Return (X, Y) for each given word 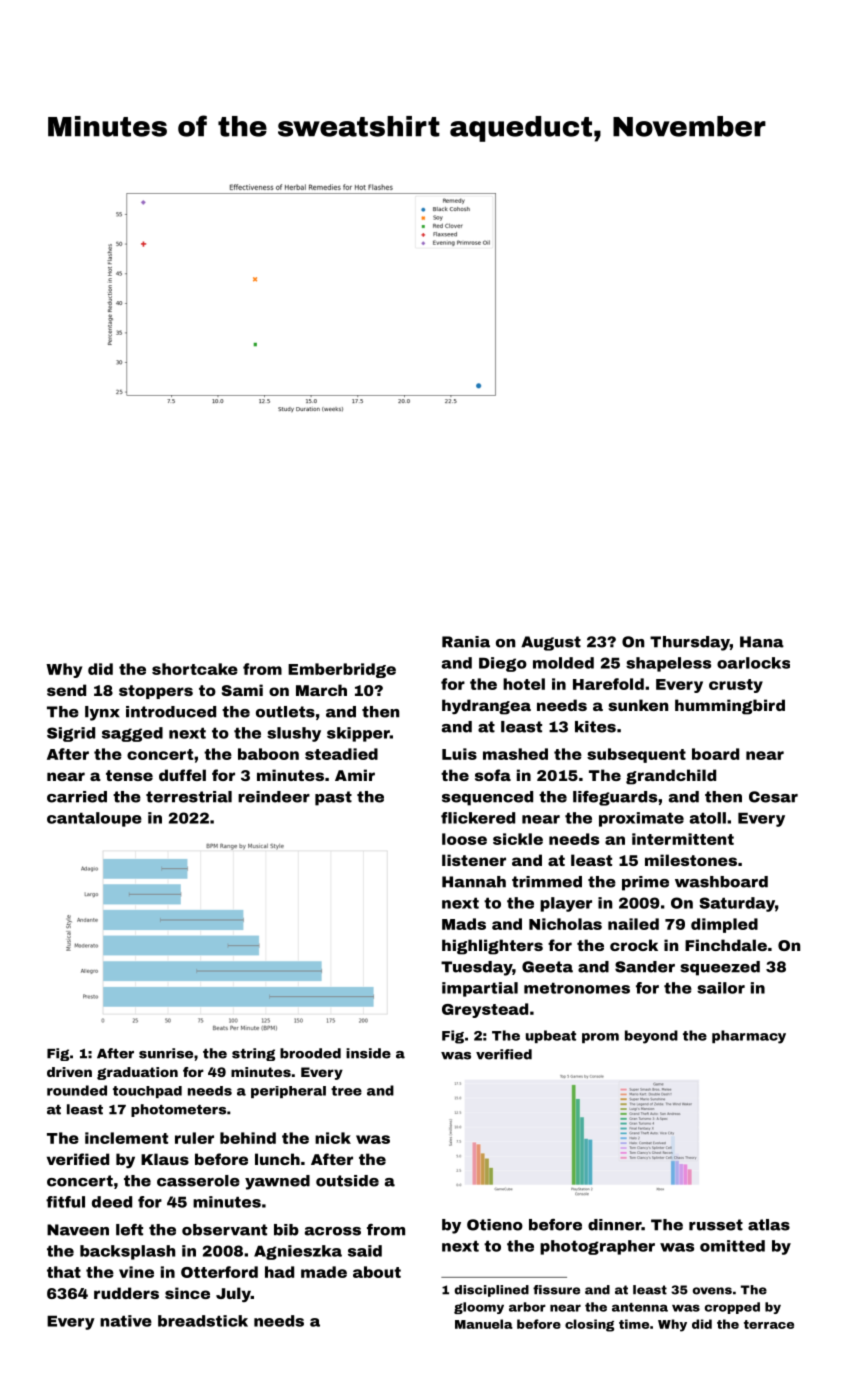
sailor (721, 988)
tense (129, 775)
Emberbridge (342, 670)
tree (346, 1091)
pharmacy (749, 1037)
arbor (527, 1307)
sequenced (487, 798)
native (126, 1321)
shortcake (195, 669)
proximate (641, 819)
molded (563, 663)
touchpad (147, 1092)
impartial (480, 989)
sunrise (166, 1053)
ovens (712, 1291)
